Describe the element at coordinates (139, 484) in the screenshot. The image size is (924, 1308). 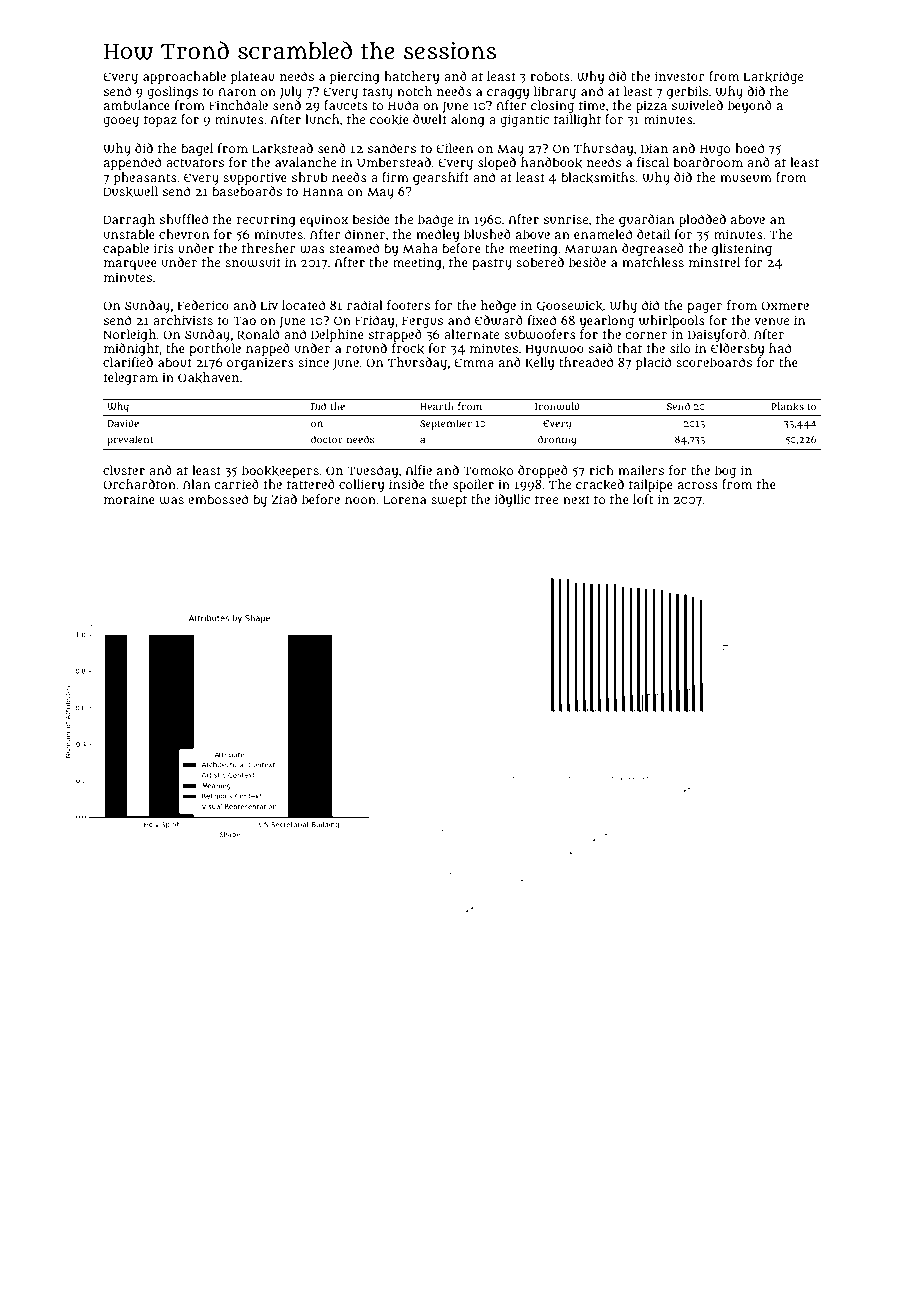
I see `Orchardton` at that location.
